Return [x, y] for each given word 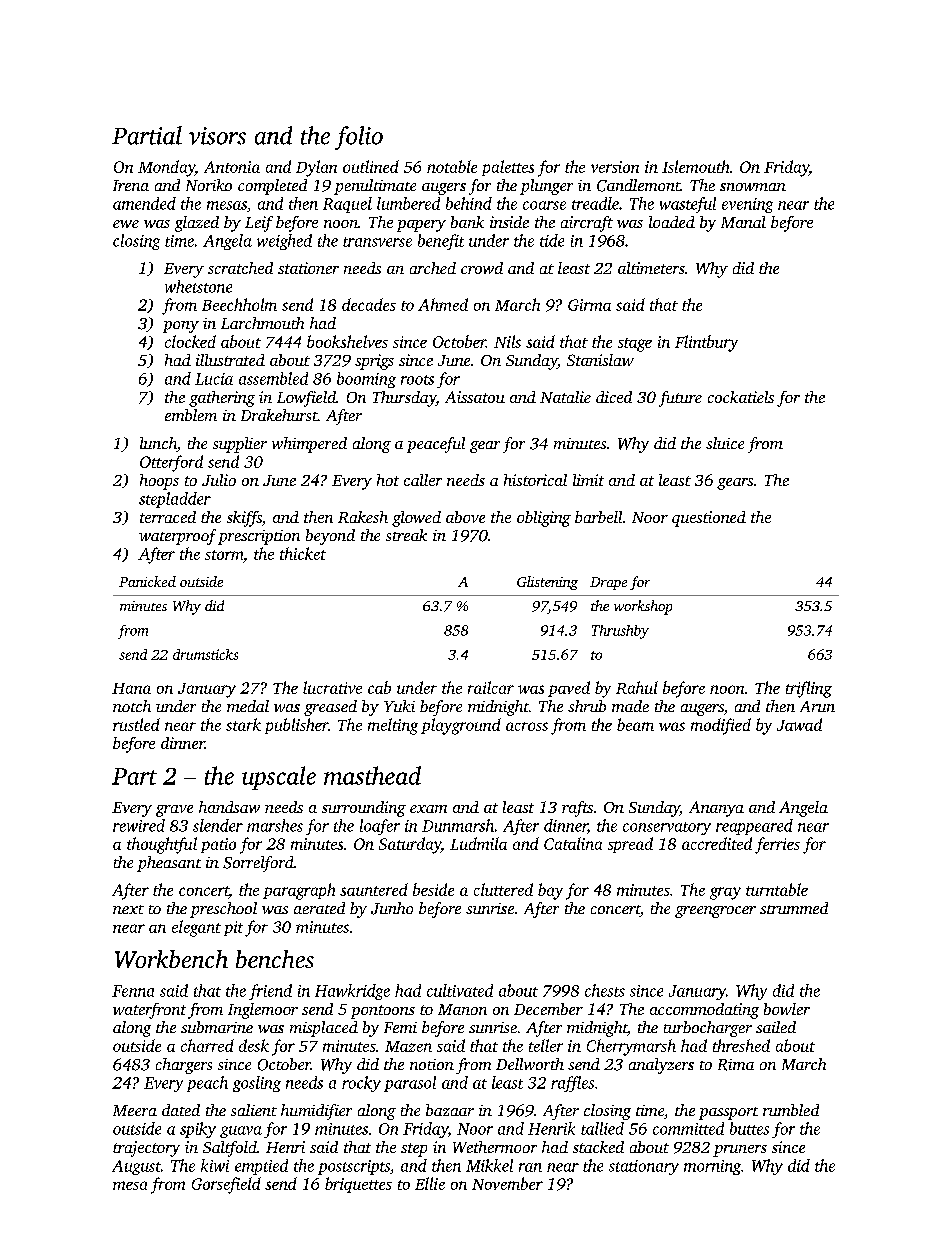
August [136, 1167]
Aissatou [475, 397]
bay [550, 891]
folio [359, 138]
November [507, 1183]
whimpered [309, 445]
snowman [753, 187]
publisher [296, 726]
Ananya [716, 809]
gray [725, 893]
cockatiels [741, 397]
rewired [139, 825]
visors [217, 136]
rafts [577, 809]
